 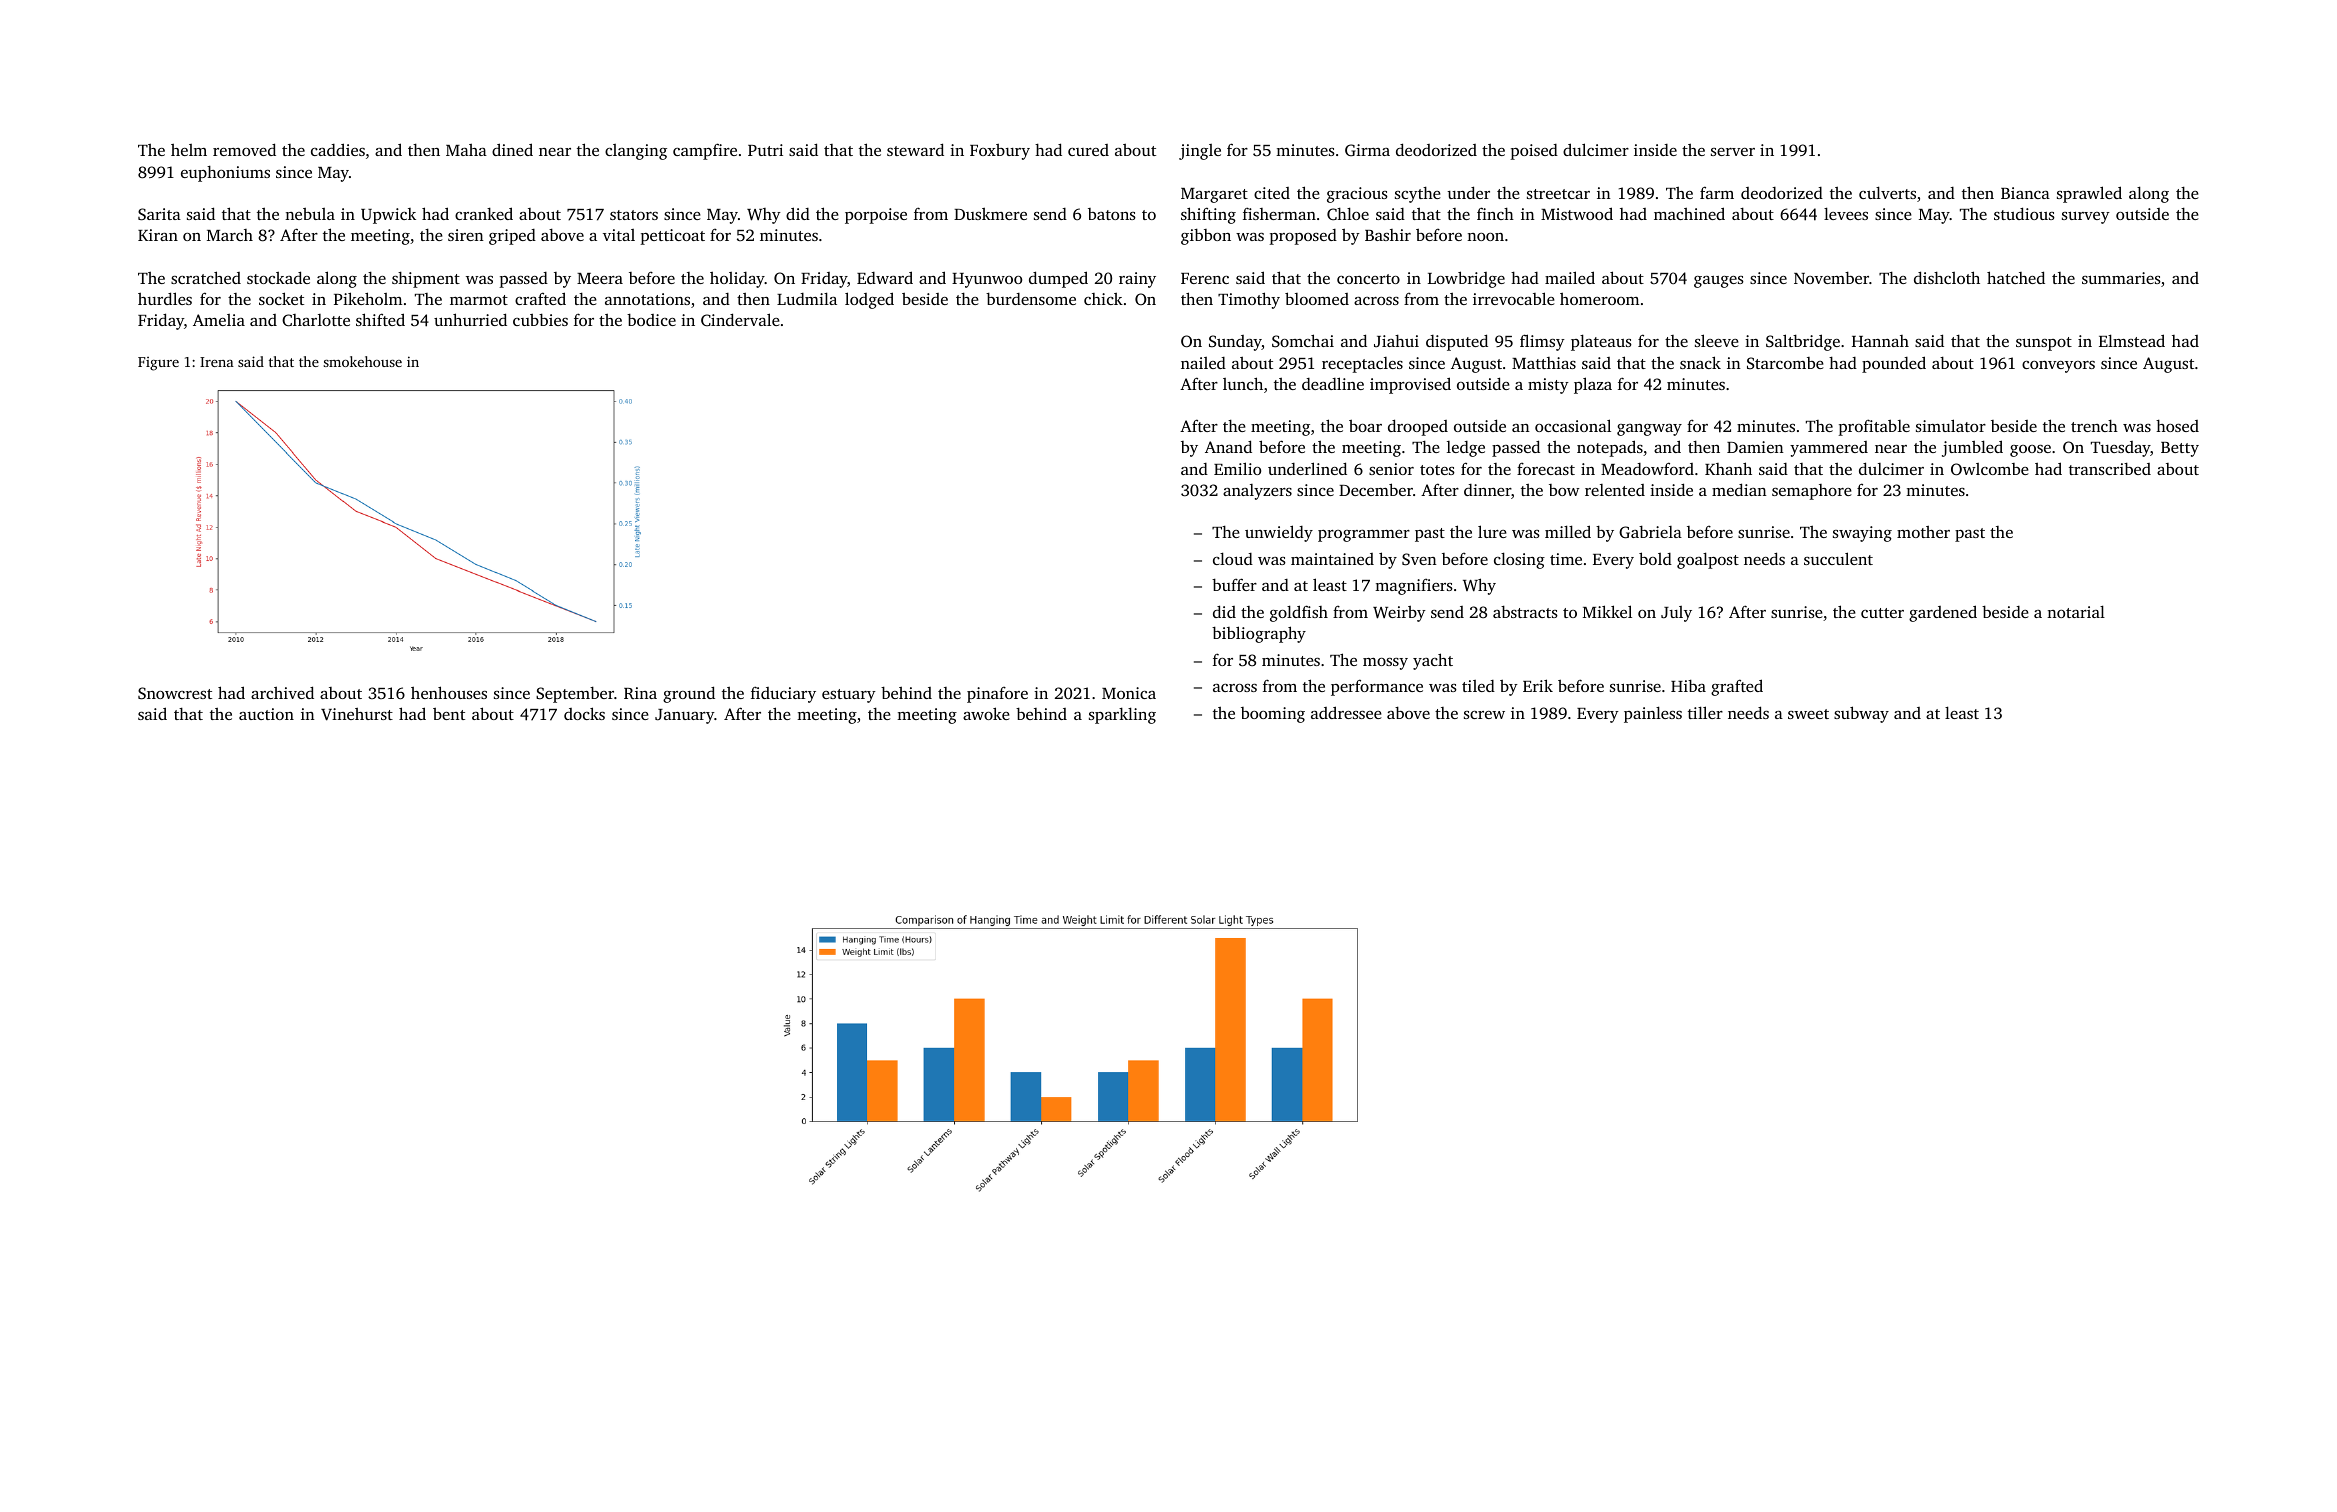 I want to click on server, so click(x=1733, y=152).
